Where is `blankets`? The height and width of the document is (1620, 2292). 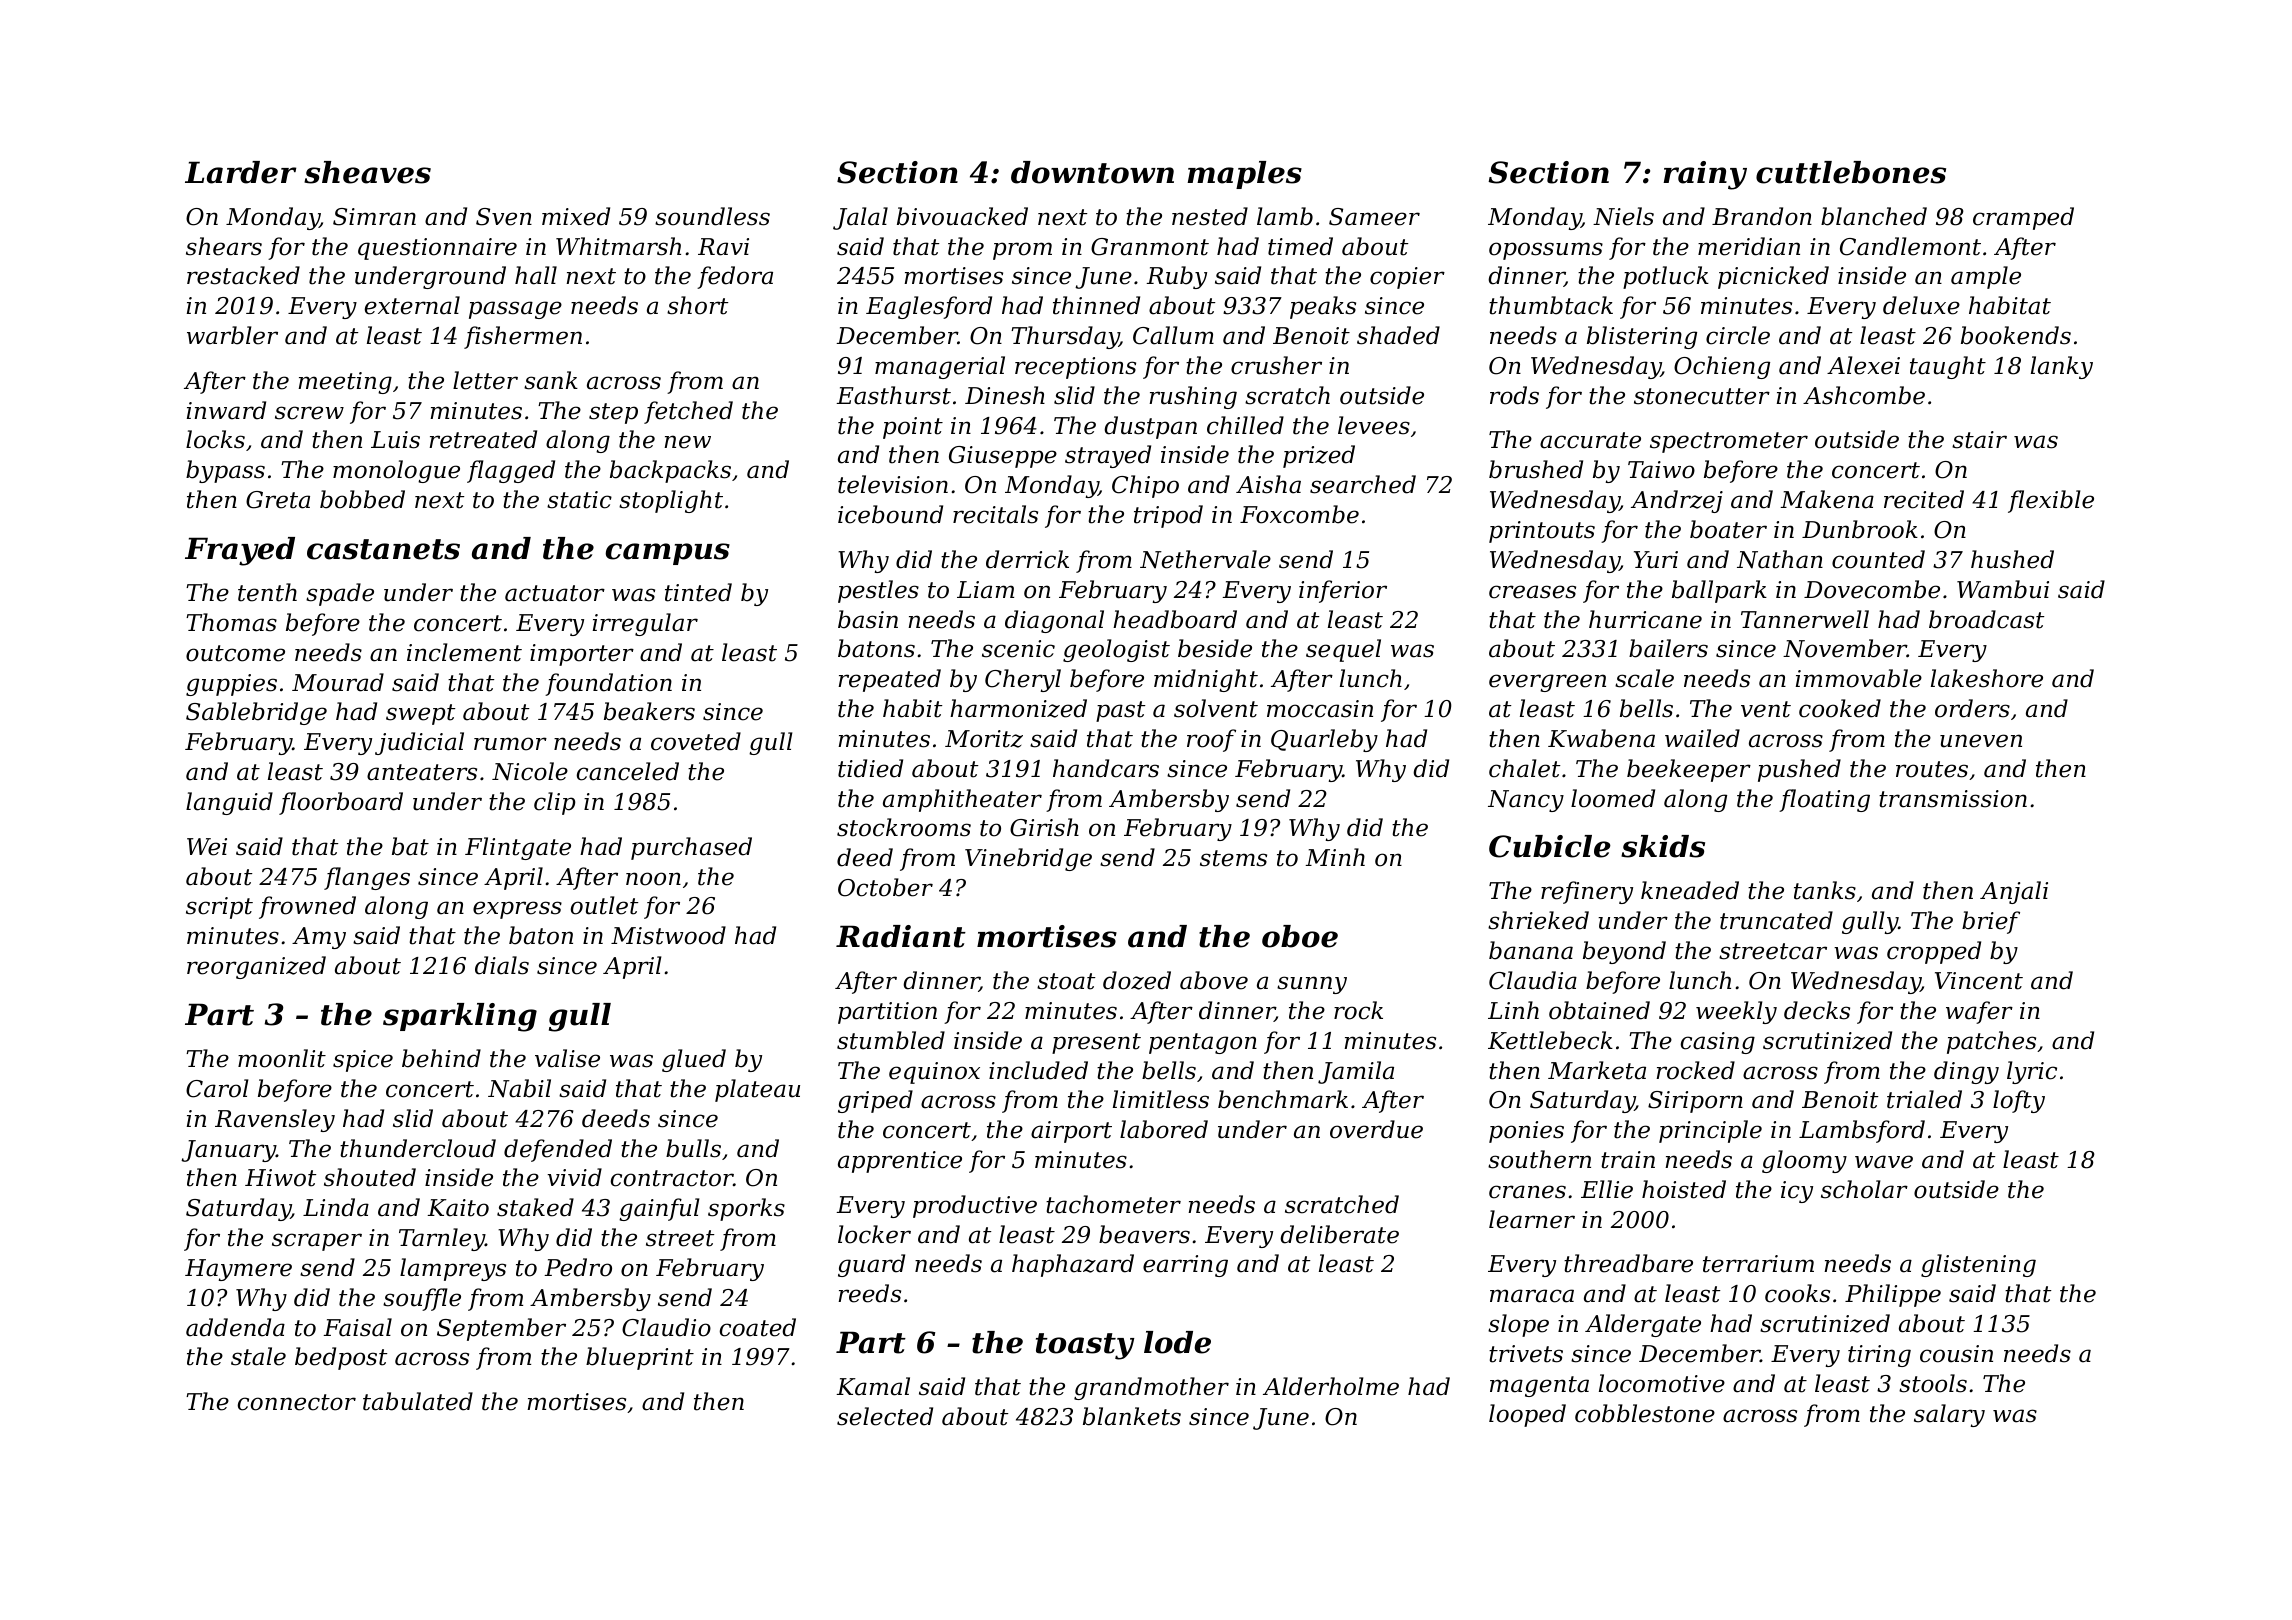
blankets is located at coordinates (1132, 1416).
